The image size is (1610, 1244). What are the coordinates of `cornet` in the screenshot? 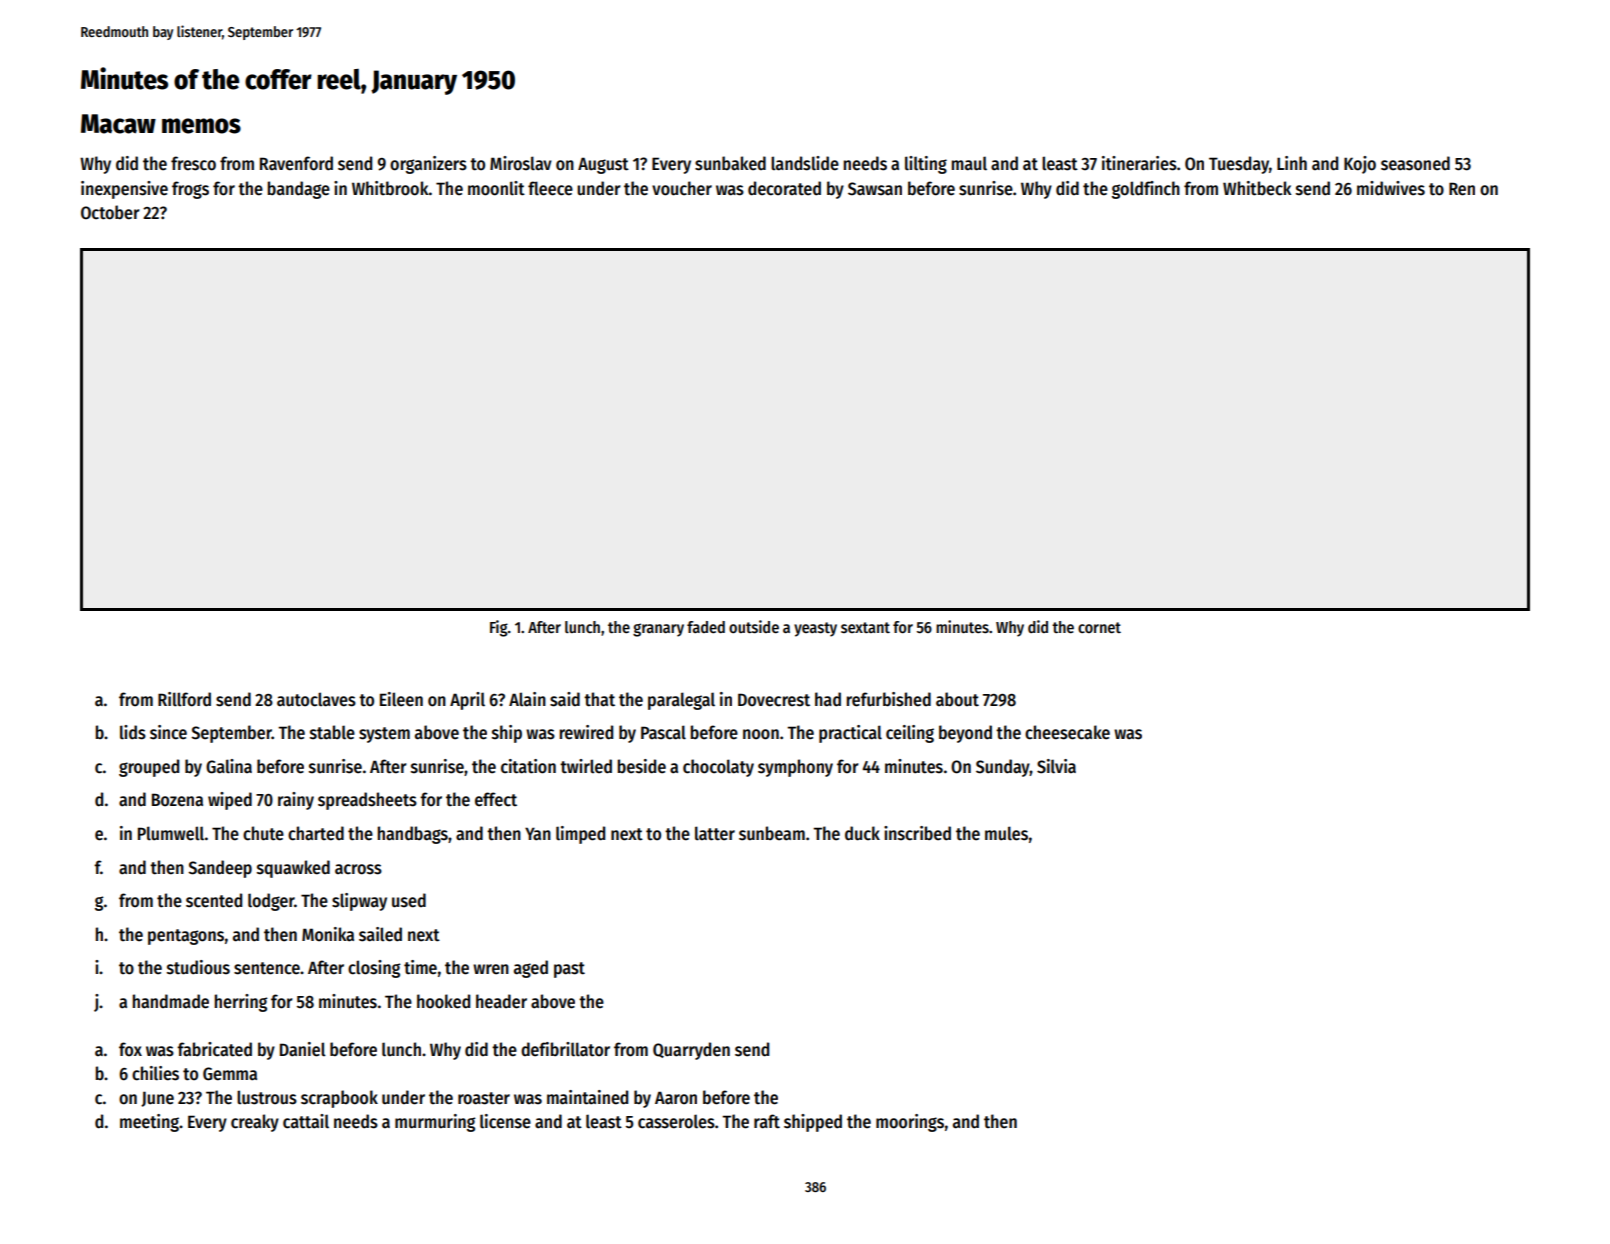 It's located at (1099, 627).
